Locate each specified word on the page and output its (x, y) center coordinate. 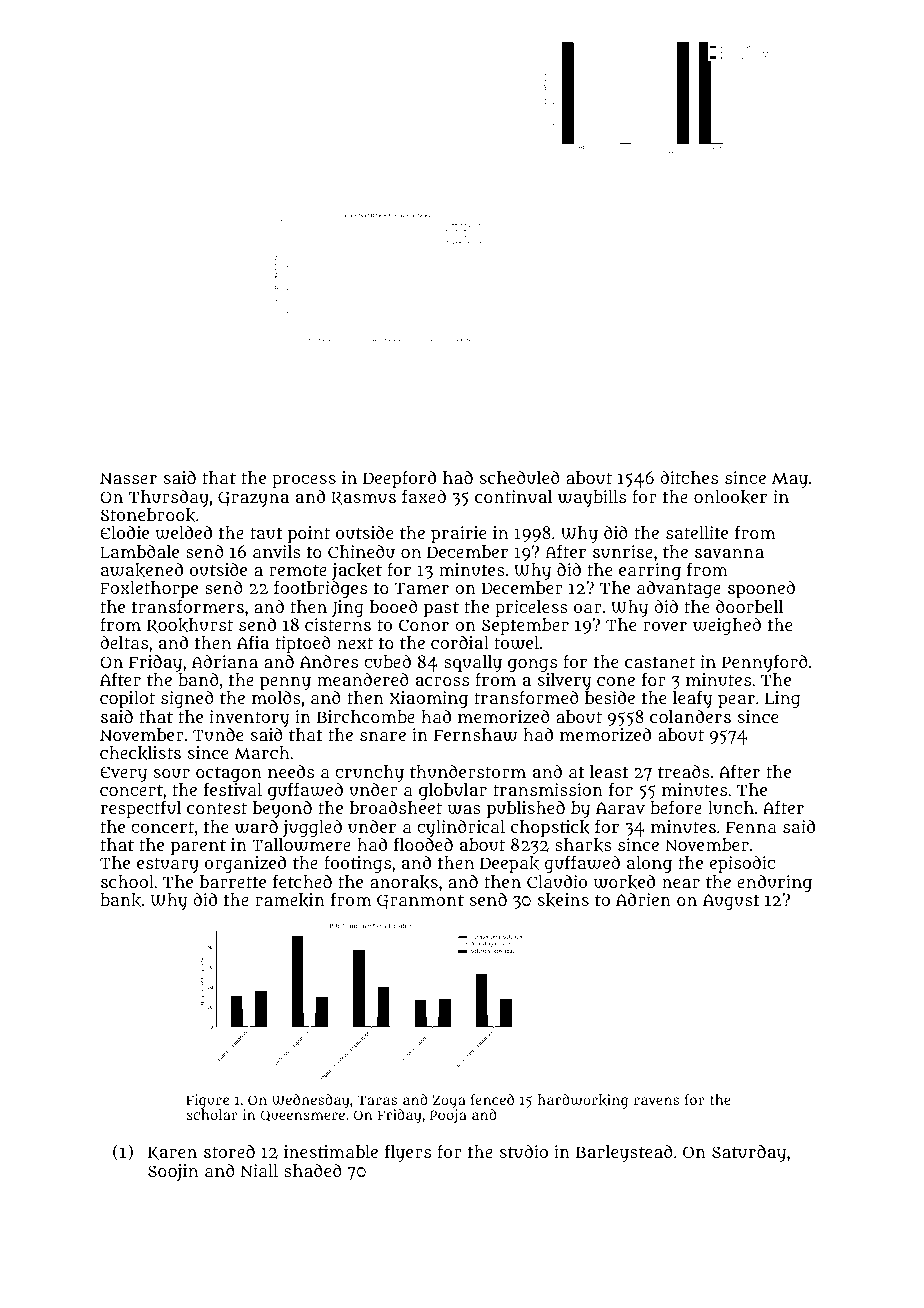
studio (524, 1151)
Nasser (128, 478)
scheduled (520, 477)
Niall (259, 1170)
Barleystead (624, 1153)
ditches (689, 477)
